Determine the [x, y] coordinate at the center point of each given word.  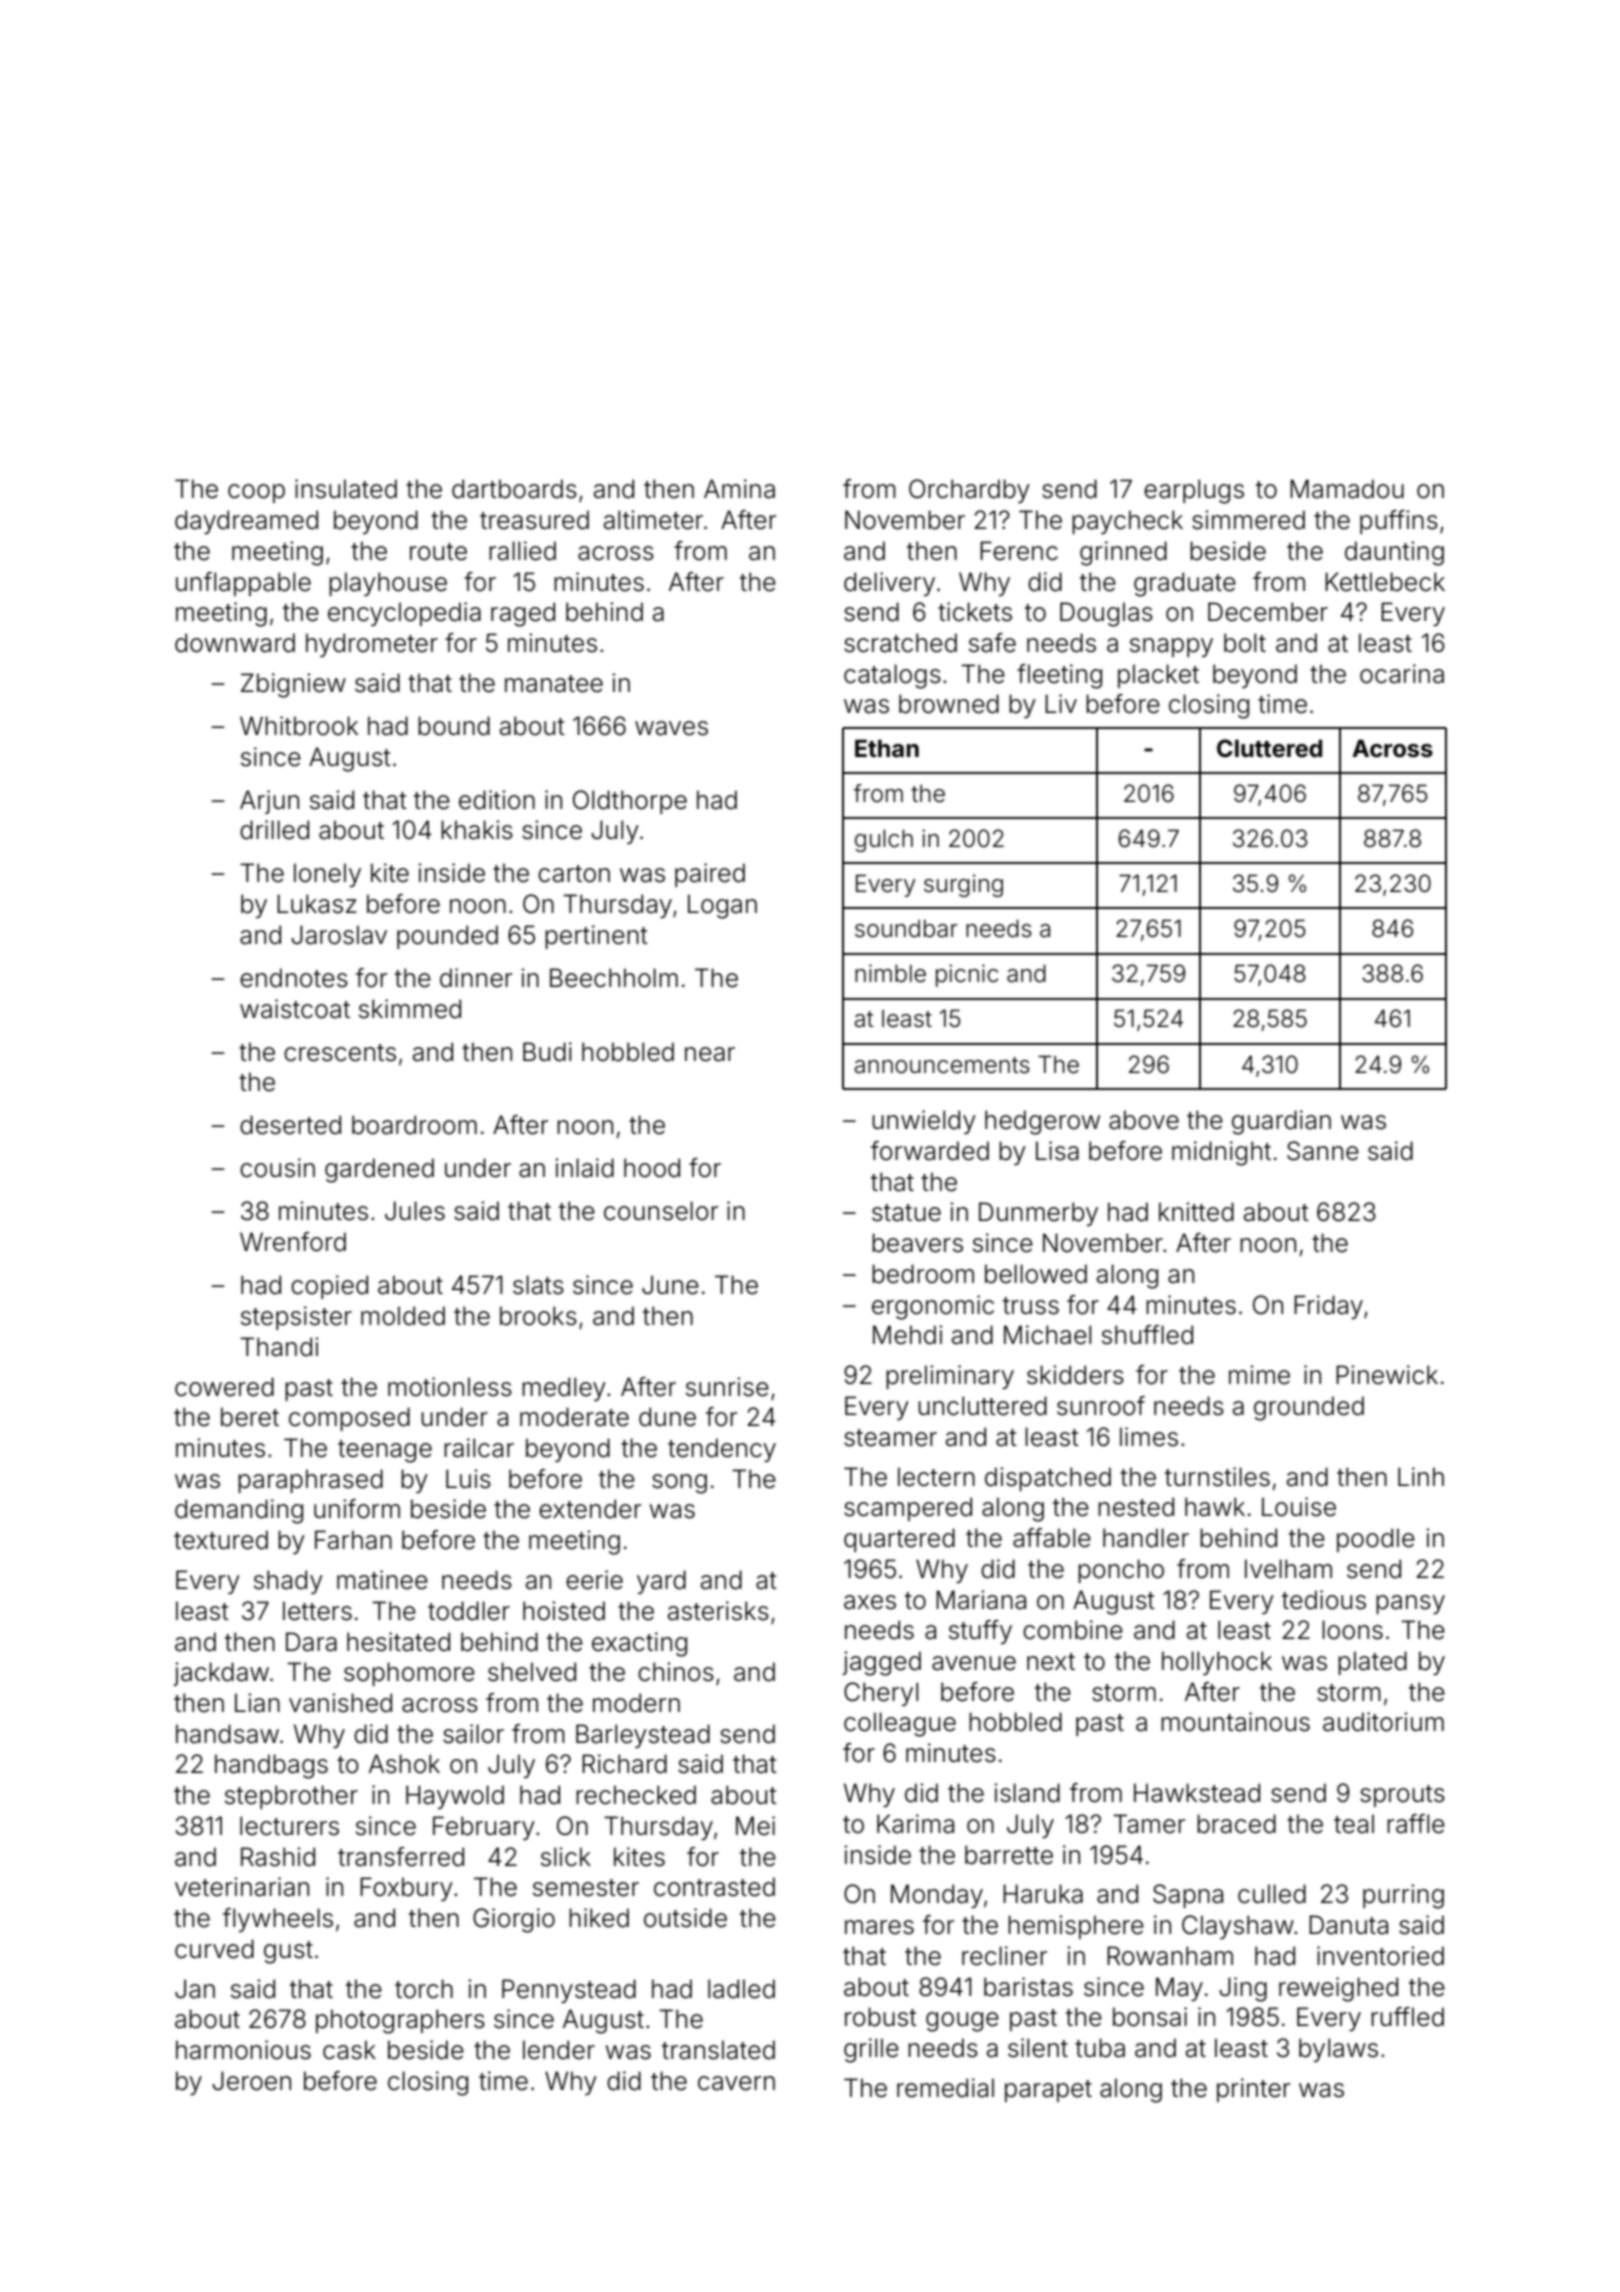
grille [871, 2050]
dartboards [514, 489]
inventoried [1380, 1956]
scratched [900, 643]
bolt [1245, 643]
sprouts [1402, 1796]
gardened [379, 1170]
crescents [340, 1053]
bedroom [923, 1274]
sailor [473, 1734]
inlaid [584, 1168]
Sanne [1323, 1151]
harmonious [243, 2050]
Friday [1328, 1307]
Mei [755, 1826]
